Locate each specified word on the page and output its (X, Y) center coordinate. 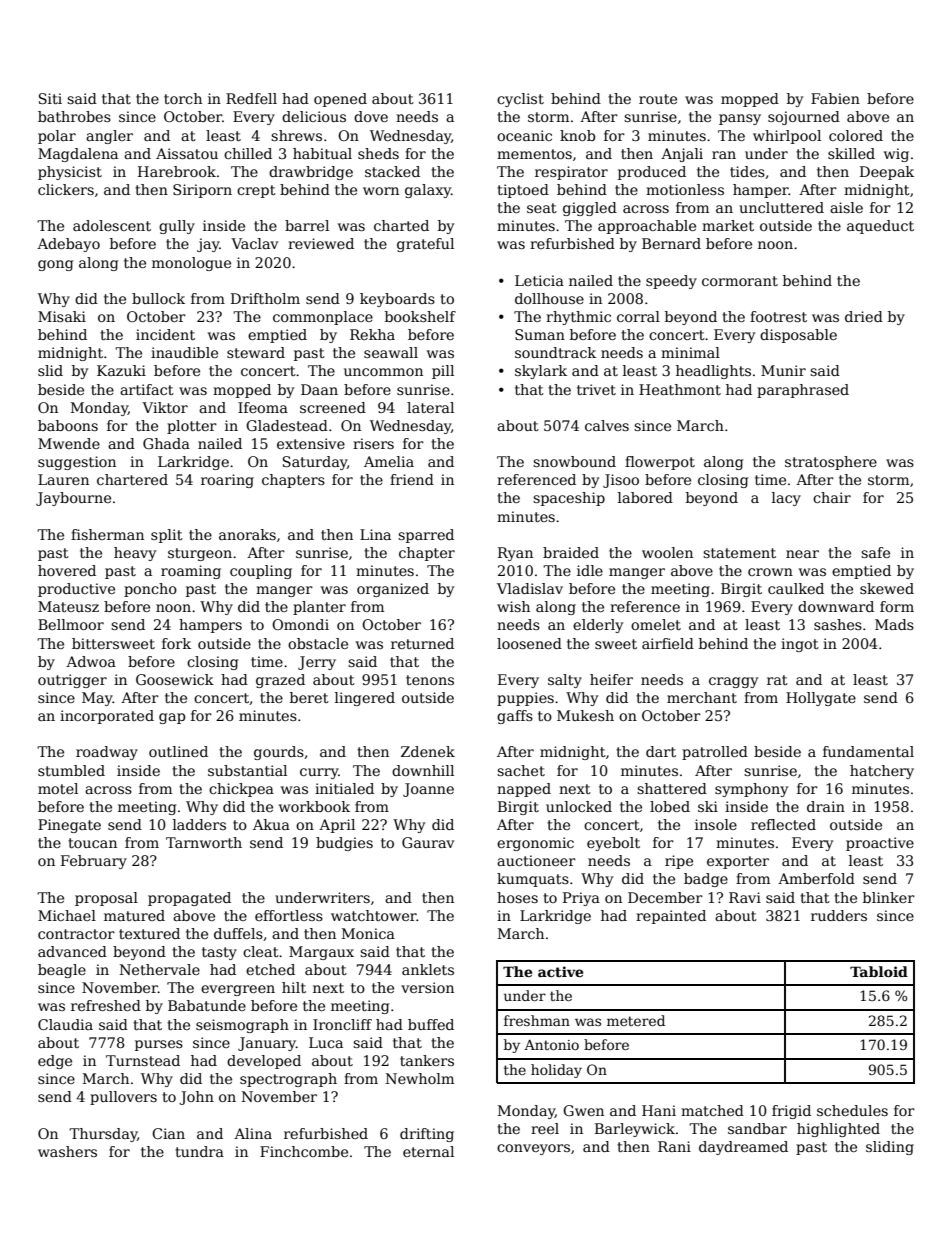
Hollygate (821, 699)
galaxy (428, 191)
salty (565, 681)
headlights (713, 372)
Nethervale (160, 969)
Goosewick (175, 679)
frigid (791, 1112)
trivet (596, 389)
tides (747, 171)
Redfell (251, 98)
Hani (659, 1110)
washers (67, 1151)
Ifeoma (263, 407)
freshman (537, 1020)
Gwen (583, 1110)
